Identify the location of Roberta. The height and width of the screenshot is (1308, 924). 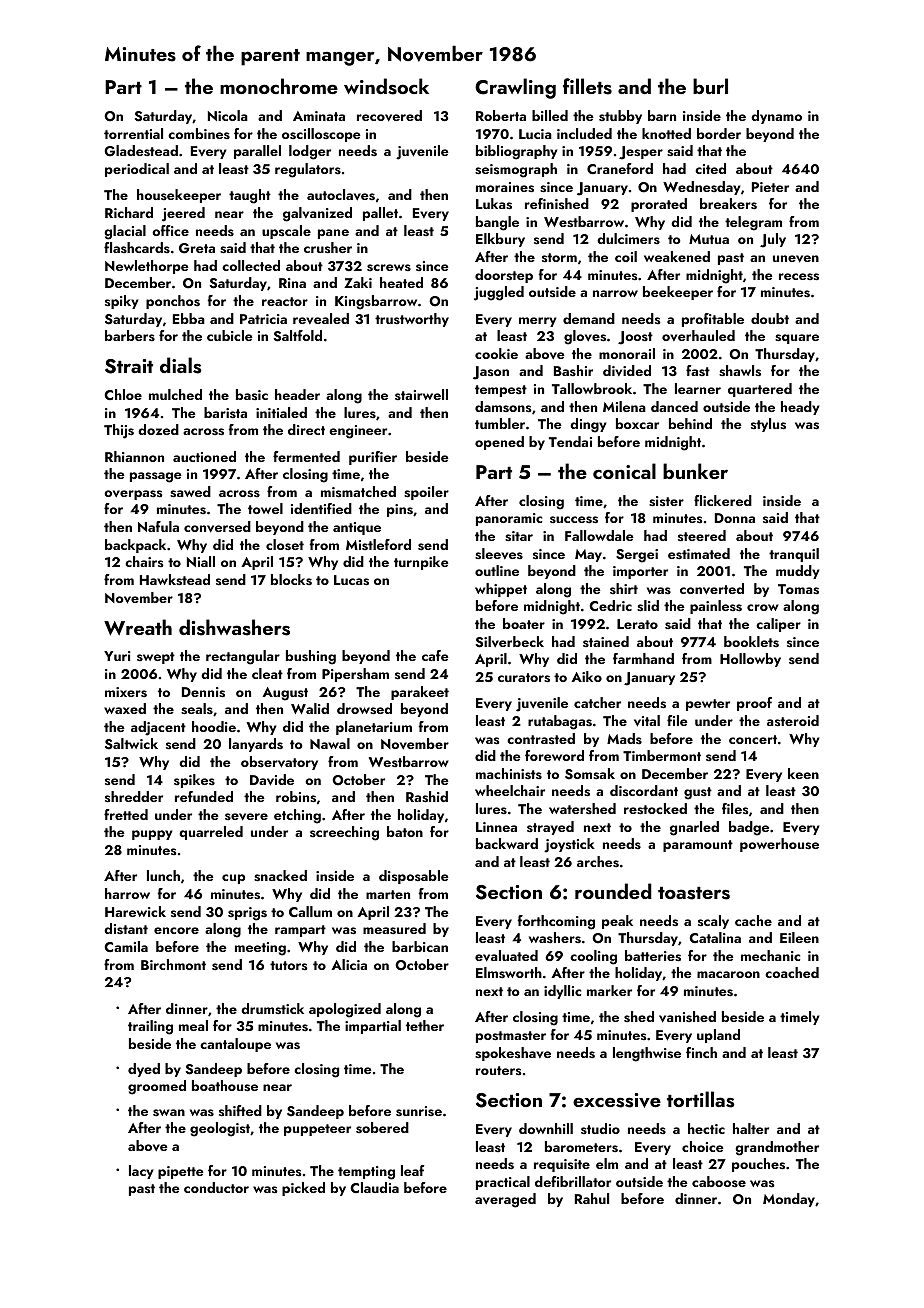
(501, 115).
